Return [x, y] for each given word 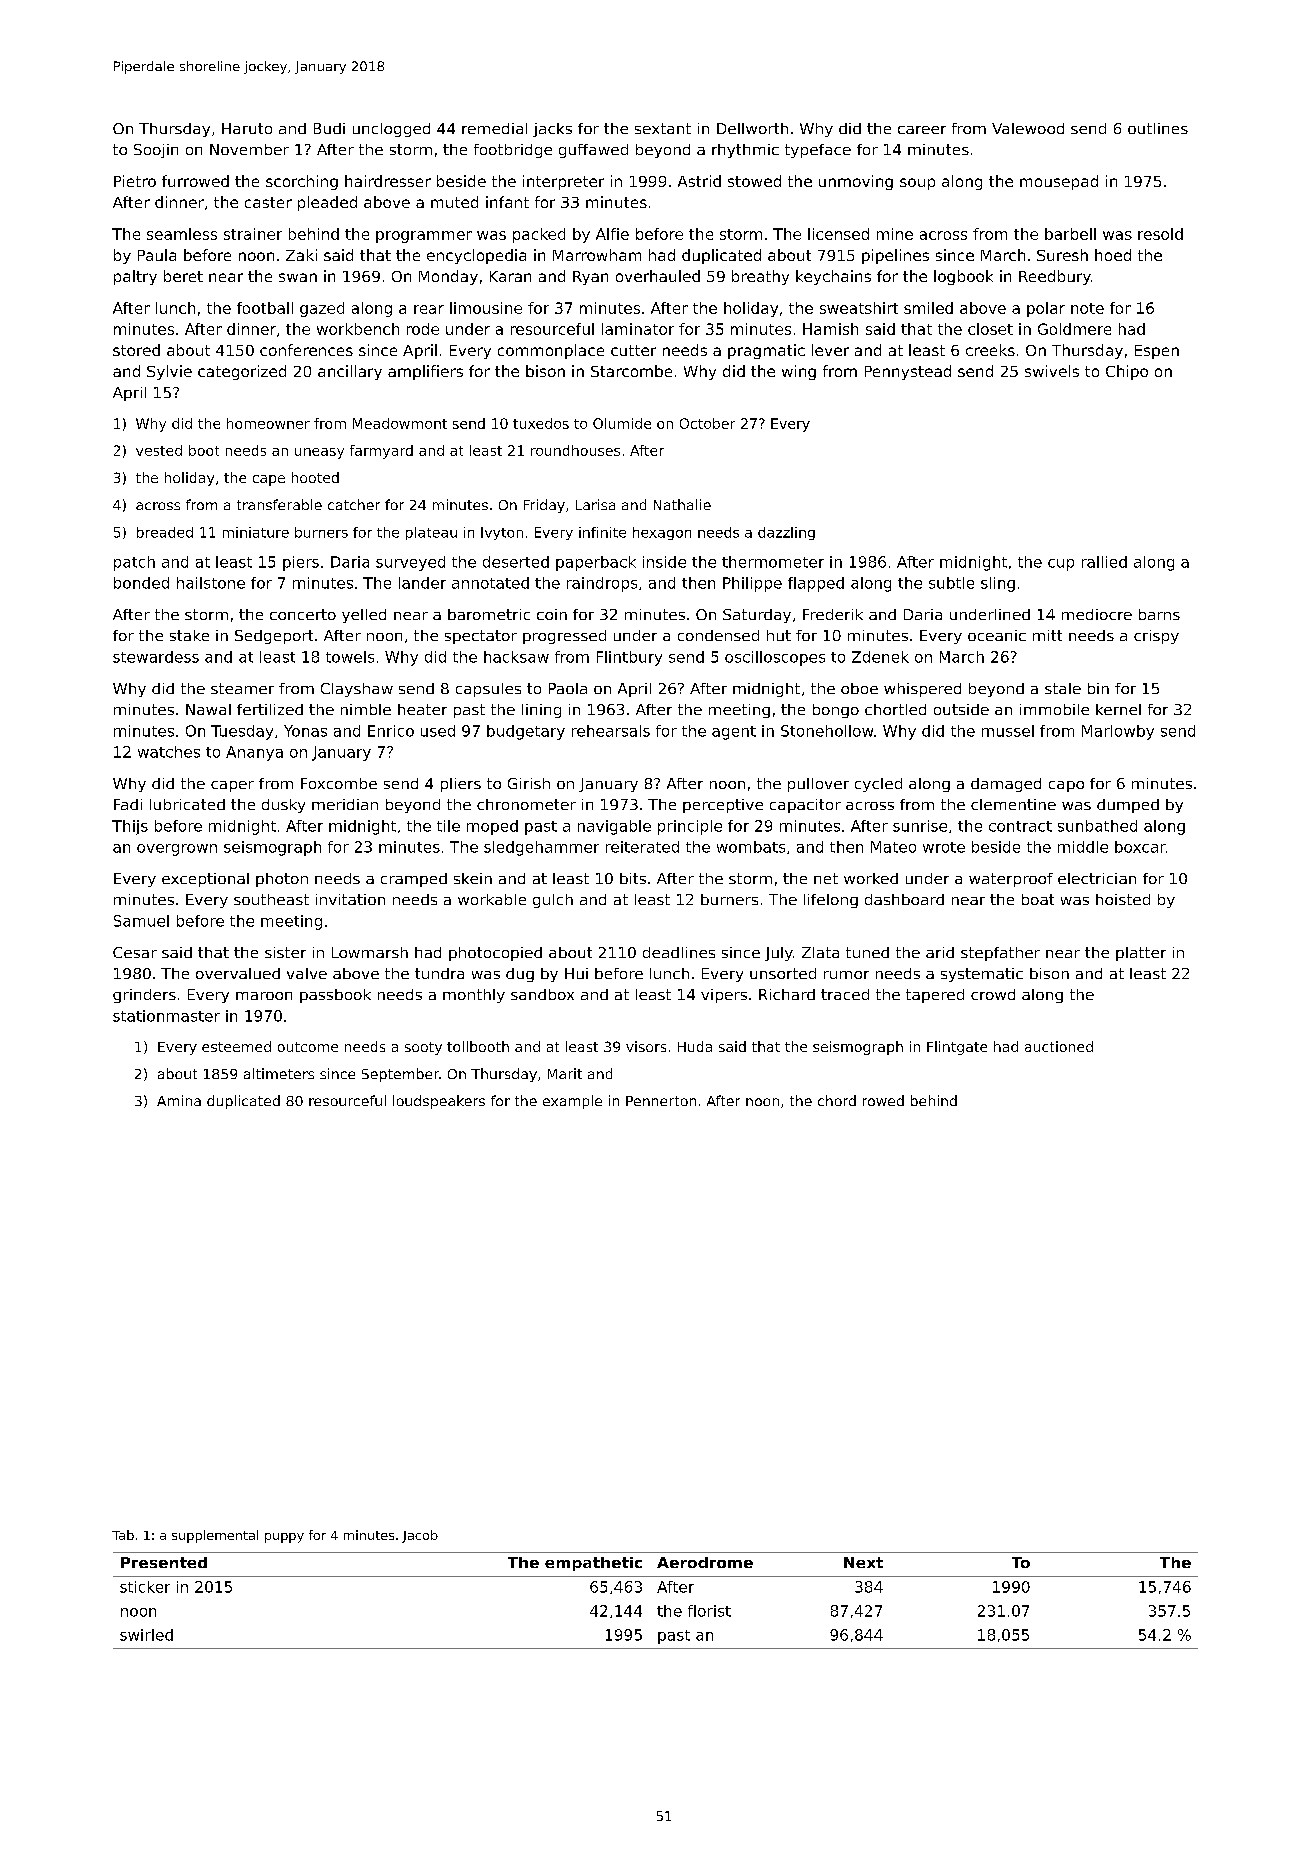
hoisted [1123, 899]
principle [690, 827]
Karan [510, 276]
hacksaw [516, 657]
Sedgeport [274, 637]
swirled [146, 1635]
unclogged [391, 130]
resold [1160, 234]
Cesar [135, 952]
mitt [1047, 635]
